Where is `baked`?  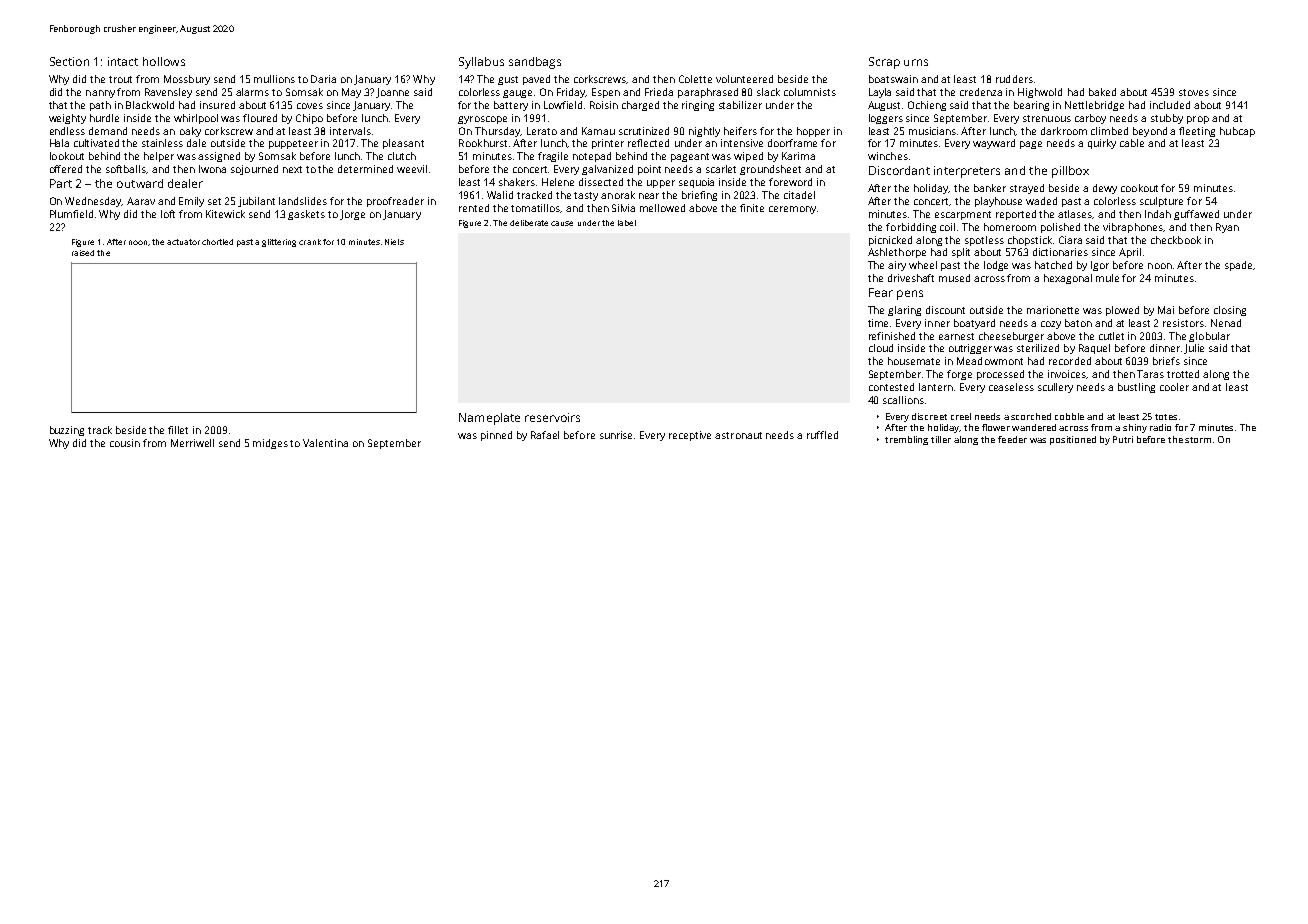
baked is located at coordinates (1102, 92).
